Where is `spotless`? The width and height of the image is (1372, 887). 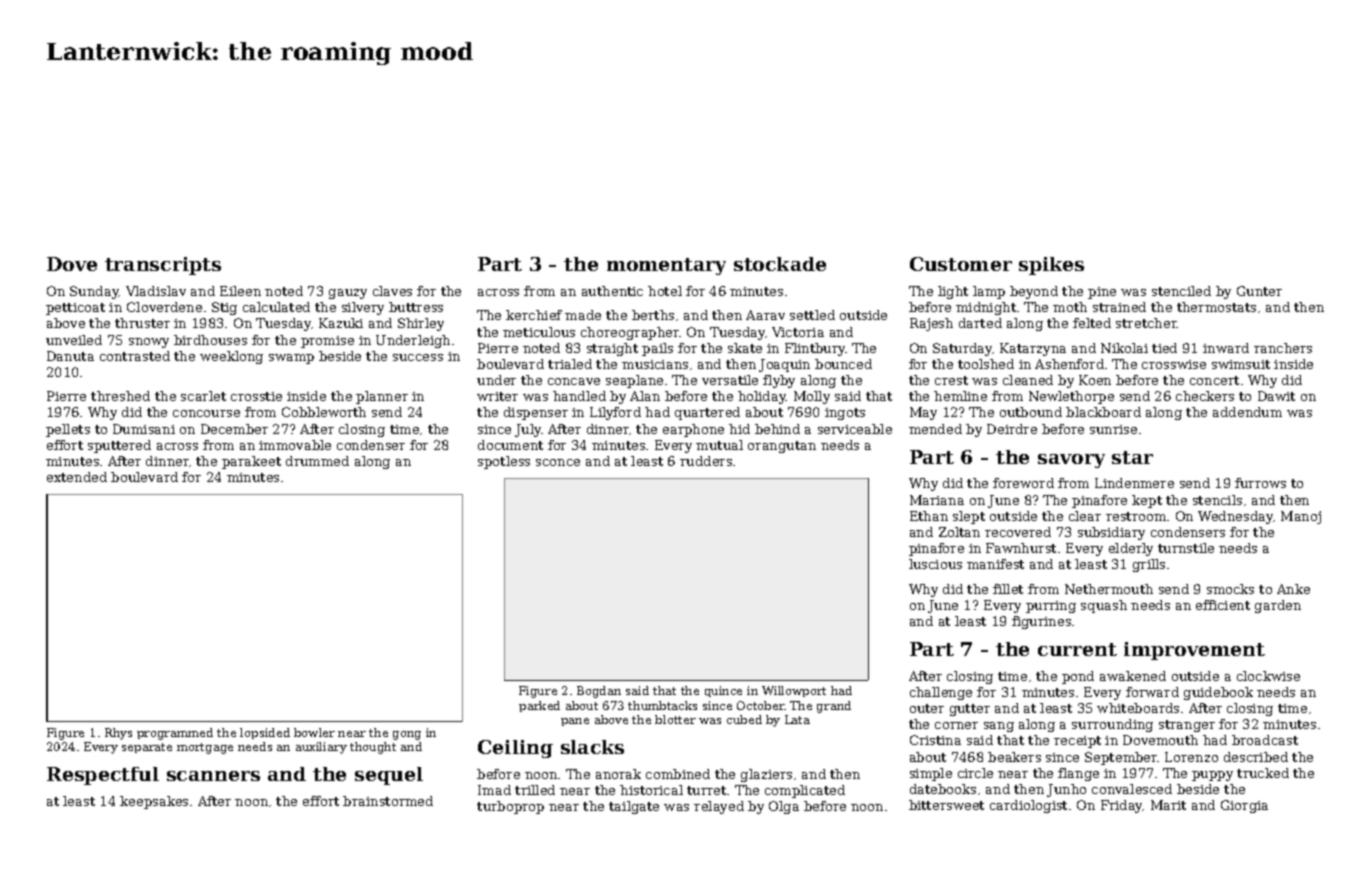 spotless is located at coordinates (504, 462).
